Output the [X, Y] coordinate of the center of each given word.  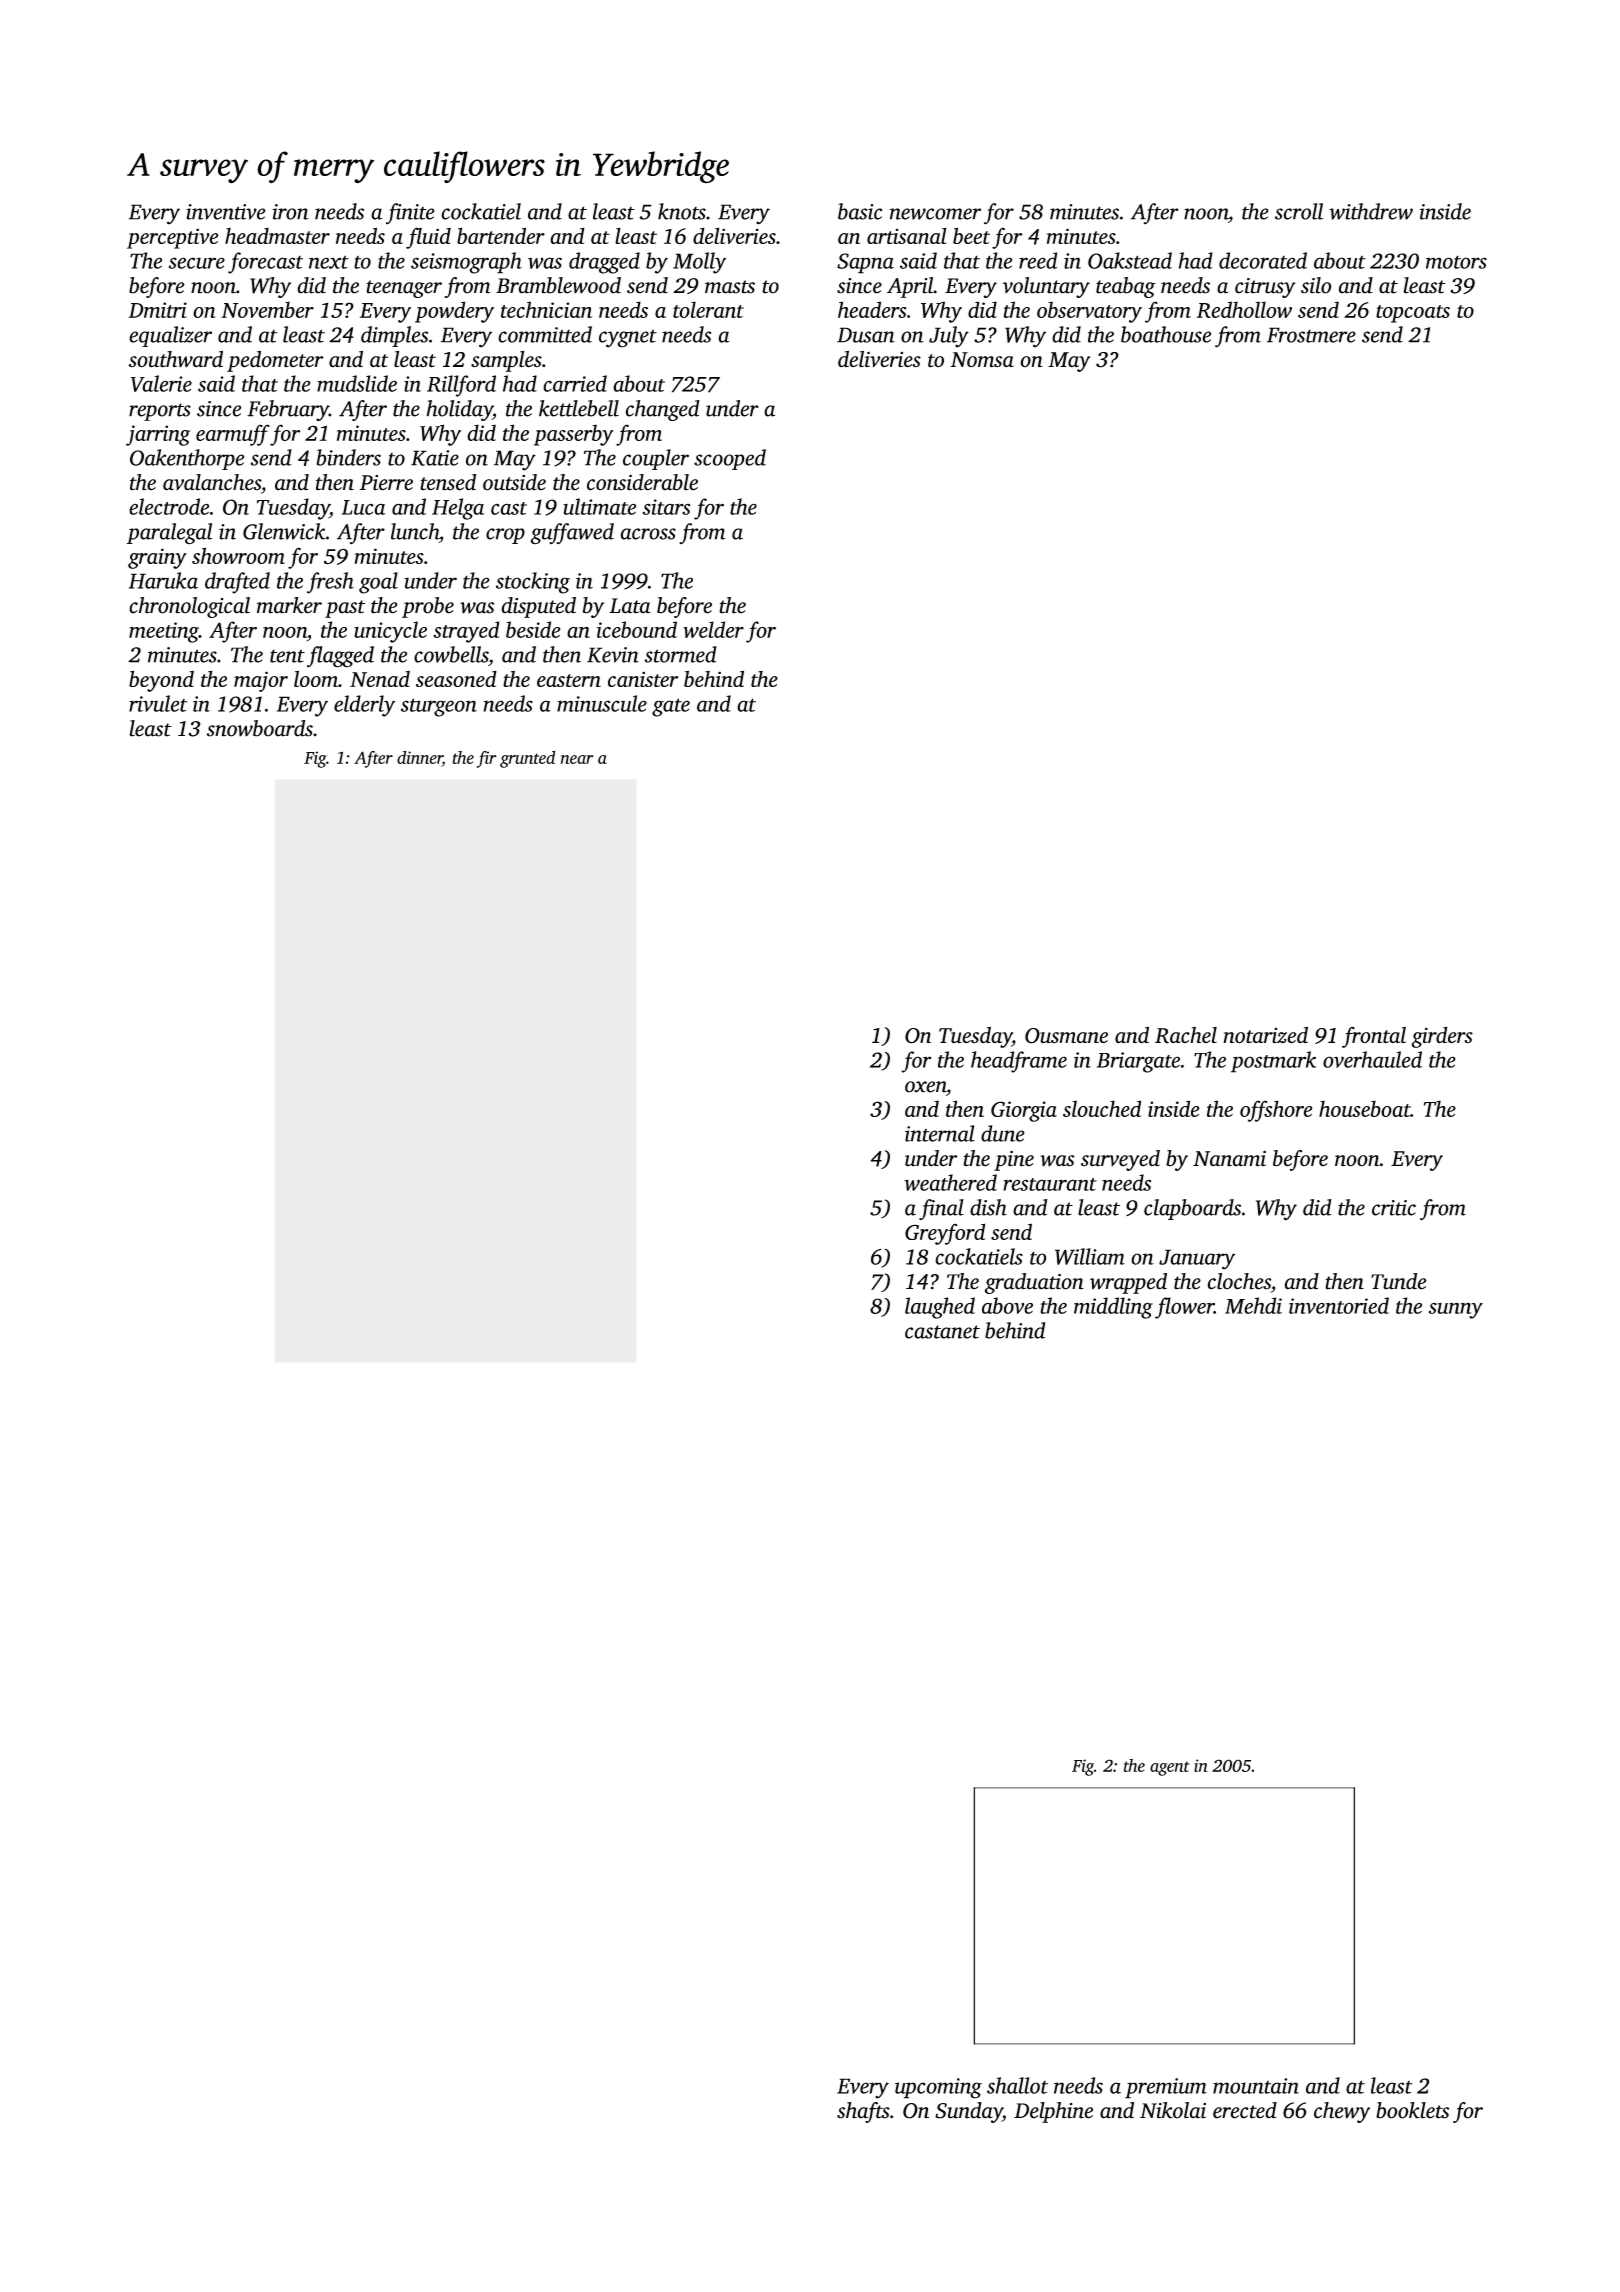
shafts [863, 2112]
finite [410, 214]
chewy [1342, 2112]
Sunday [969, 2112]
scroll [1299, 211]
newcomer [935, 214]
